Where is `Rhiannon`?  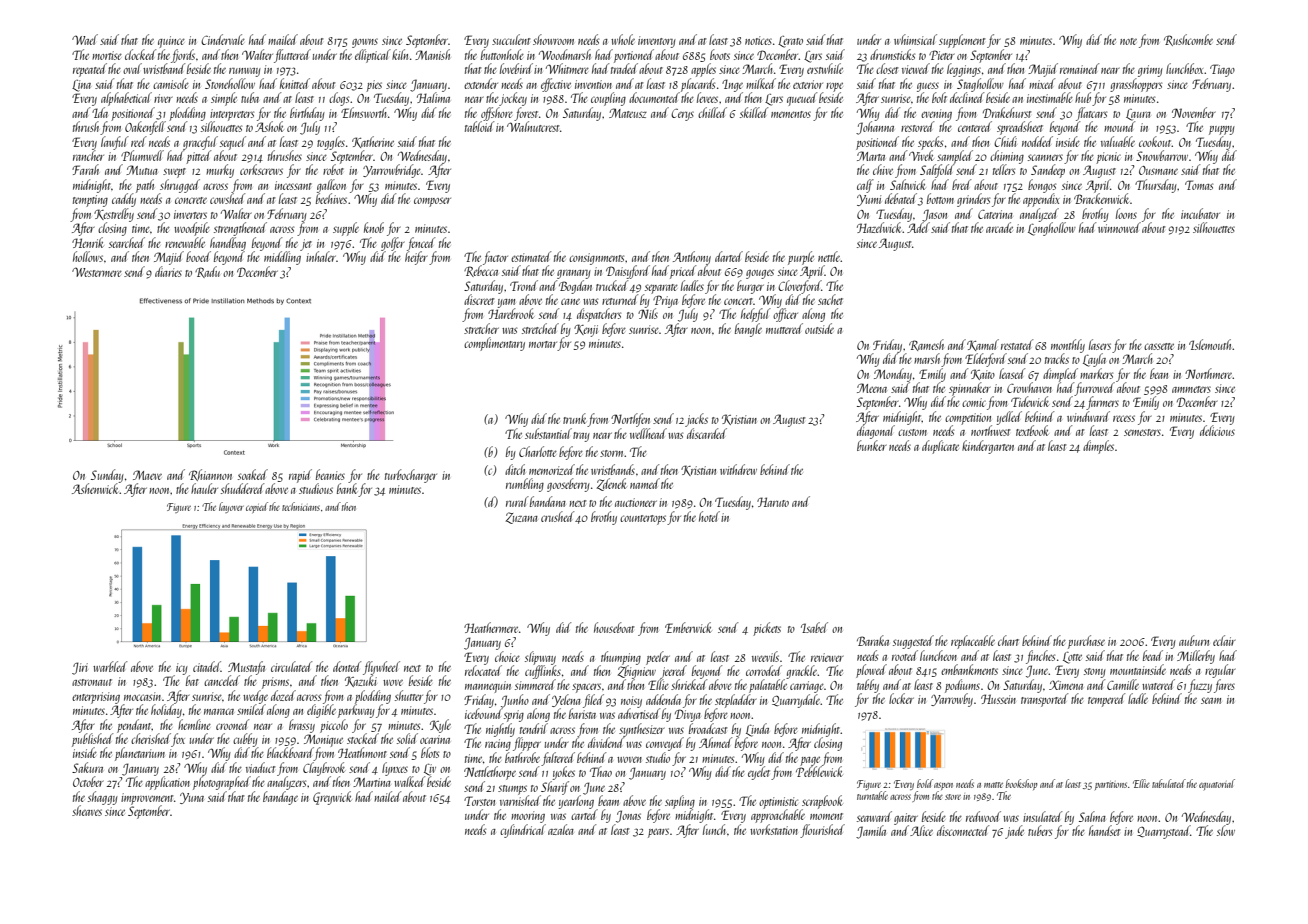 Rhiannon is located at coordinates (210, 475).
